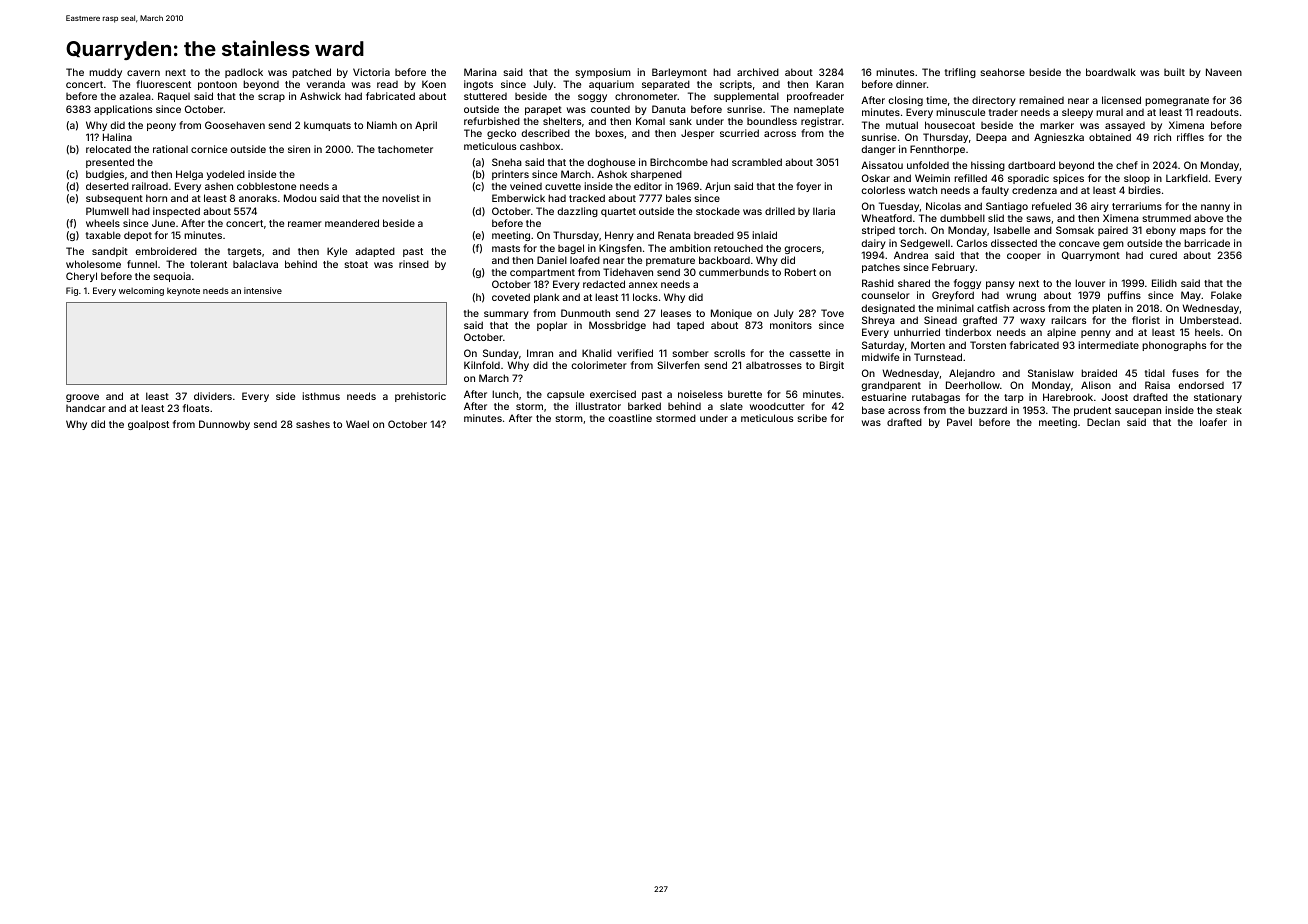 This screenshot has width=1308, height=924. I want to click on veined, so click(526, 186).
